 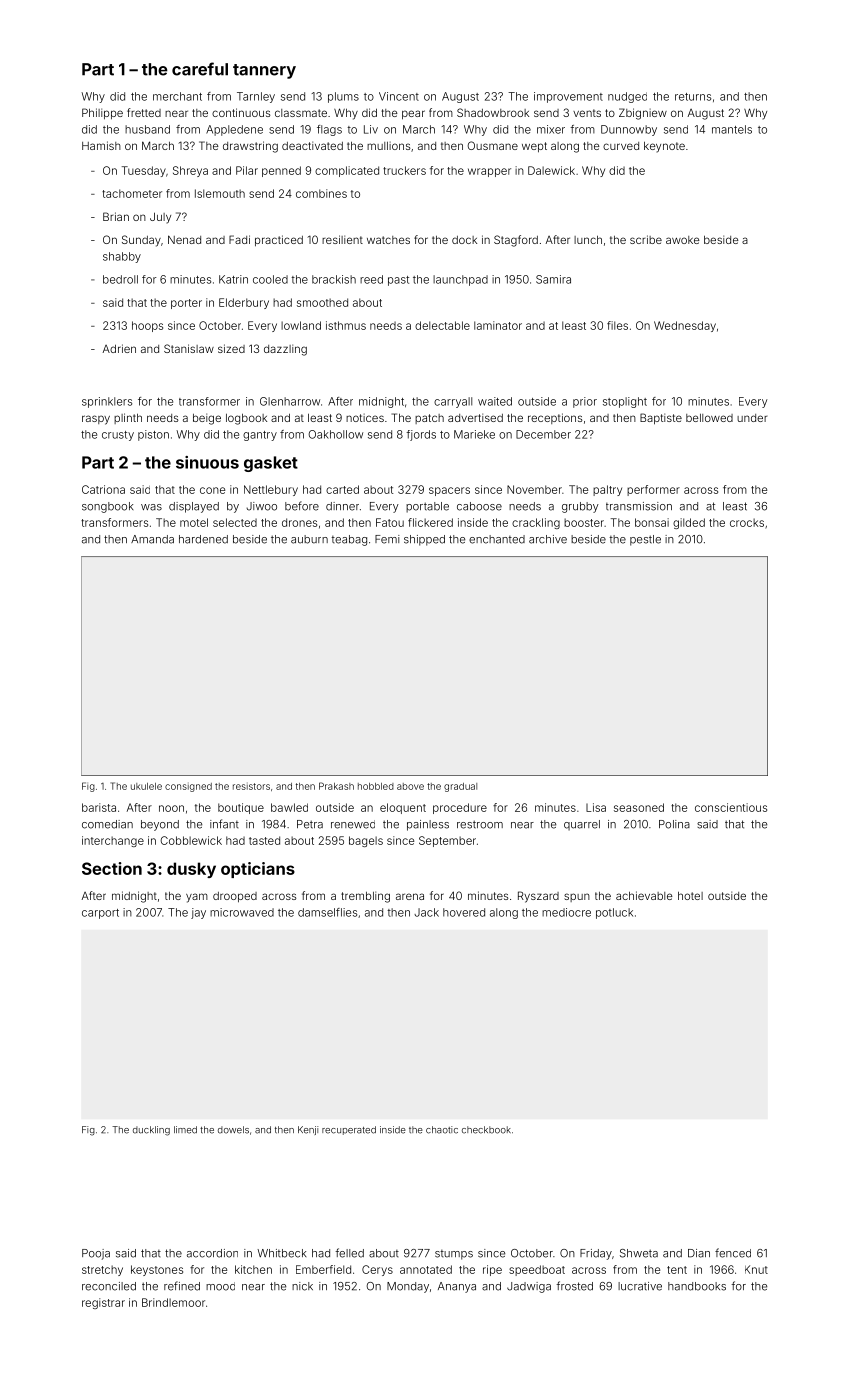 I want to click on duckling, so click(x=151, y=1131).
